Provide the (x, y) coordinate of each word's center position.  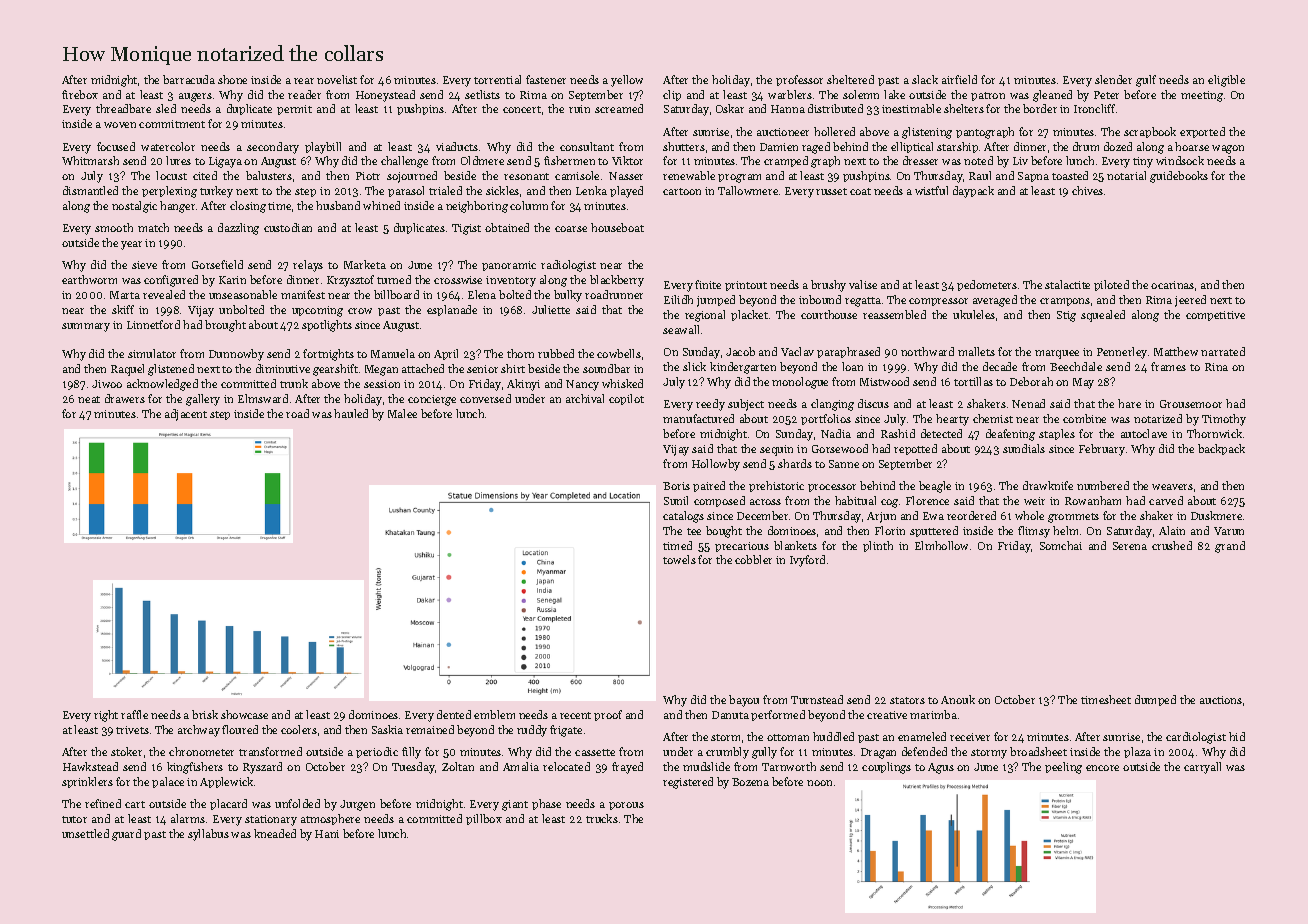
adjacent (186, 415)
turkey (216, 192)
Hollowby (716, 465)
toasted (1070, 175)
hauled (351, 413)
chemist (993, 418)
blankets (795, 545)
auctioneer (783, 132)
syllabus (208, 835)
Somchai (1061, 545)
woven (120, 125)
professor (799, 80)
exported (1202, 132)
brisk (205, 714)
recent (575, 715)
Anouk (958, 699)
